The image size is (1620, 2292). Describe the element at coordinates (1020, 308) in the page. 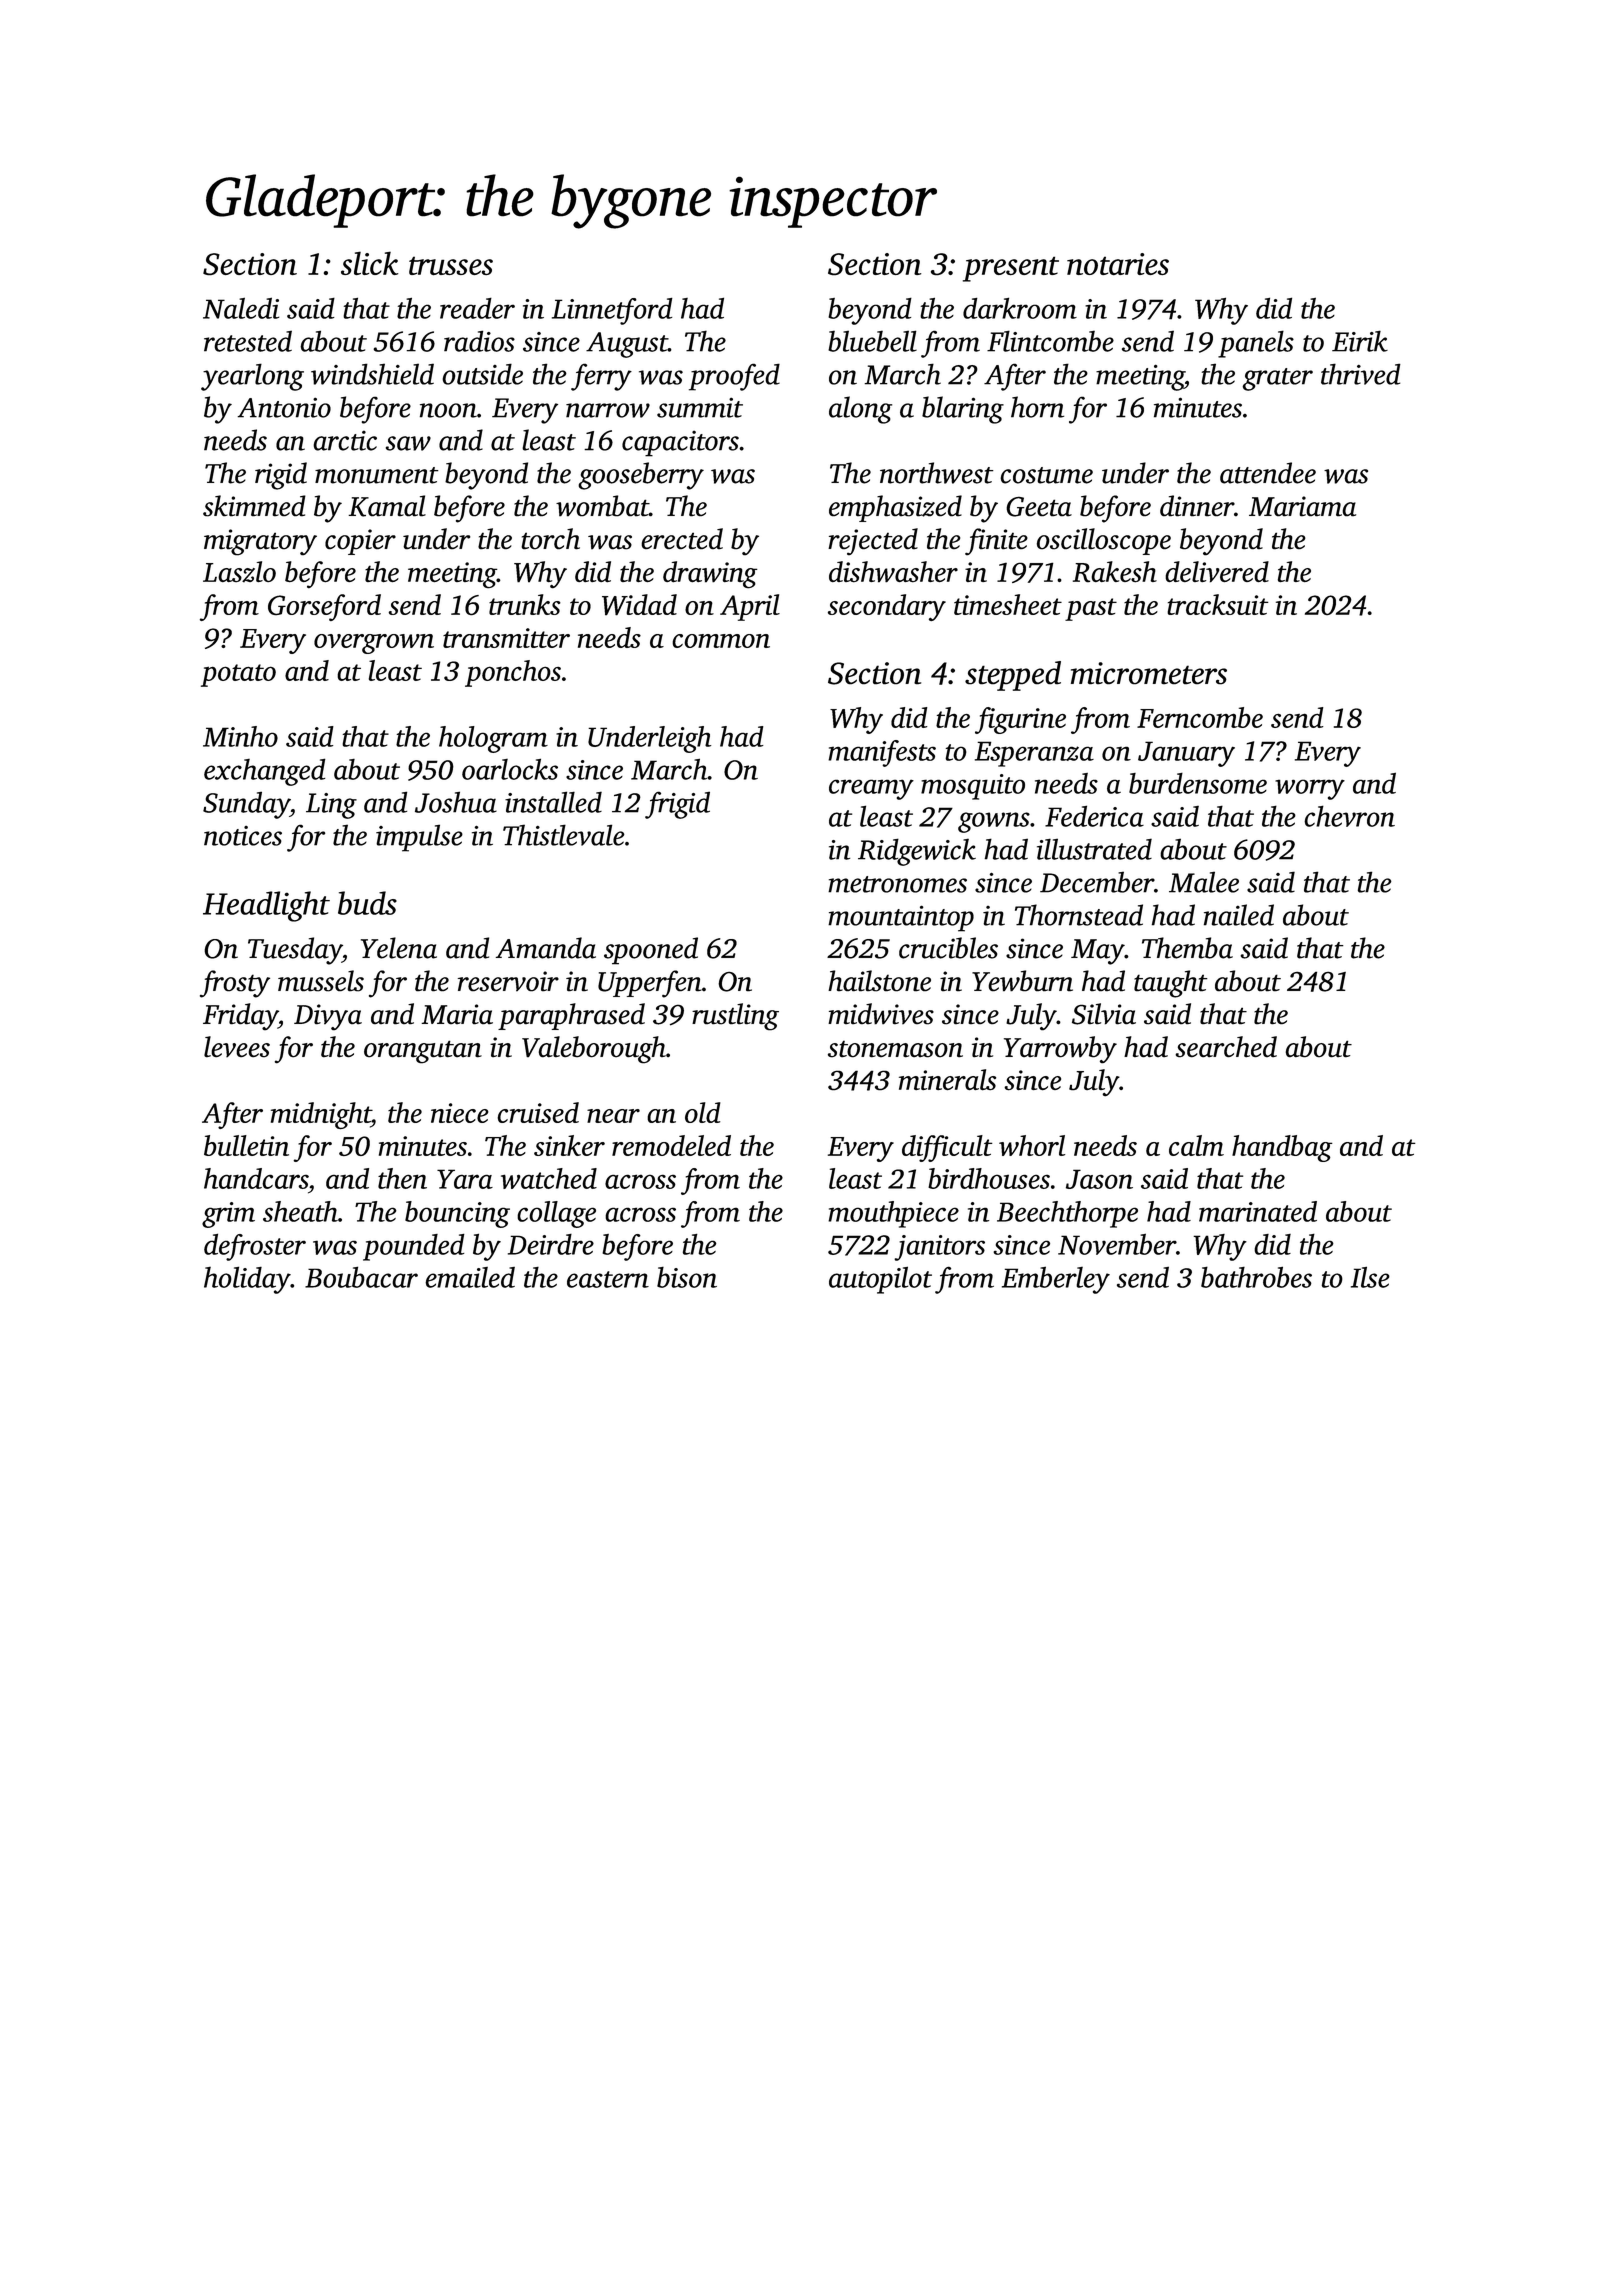

I see `darkroom` at that location.
